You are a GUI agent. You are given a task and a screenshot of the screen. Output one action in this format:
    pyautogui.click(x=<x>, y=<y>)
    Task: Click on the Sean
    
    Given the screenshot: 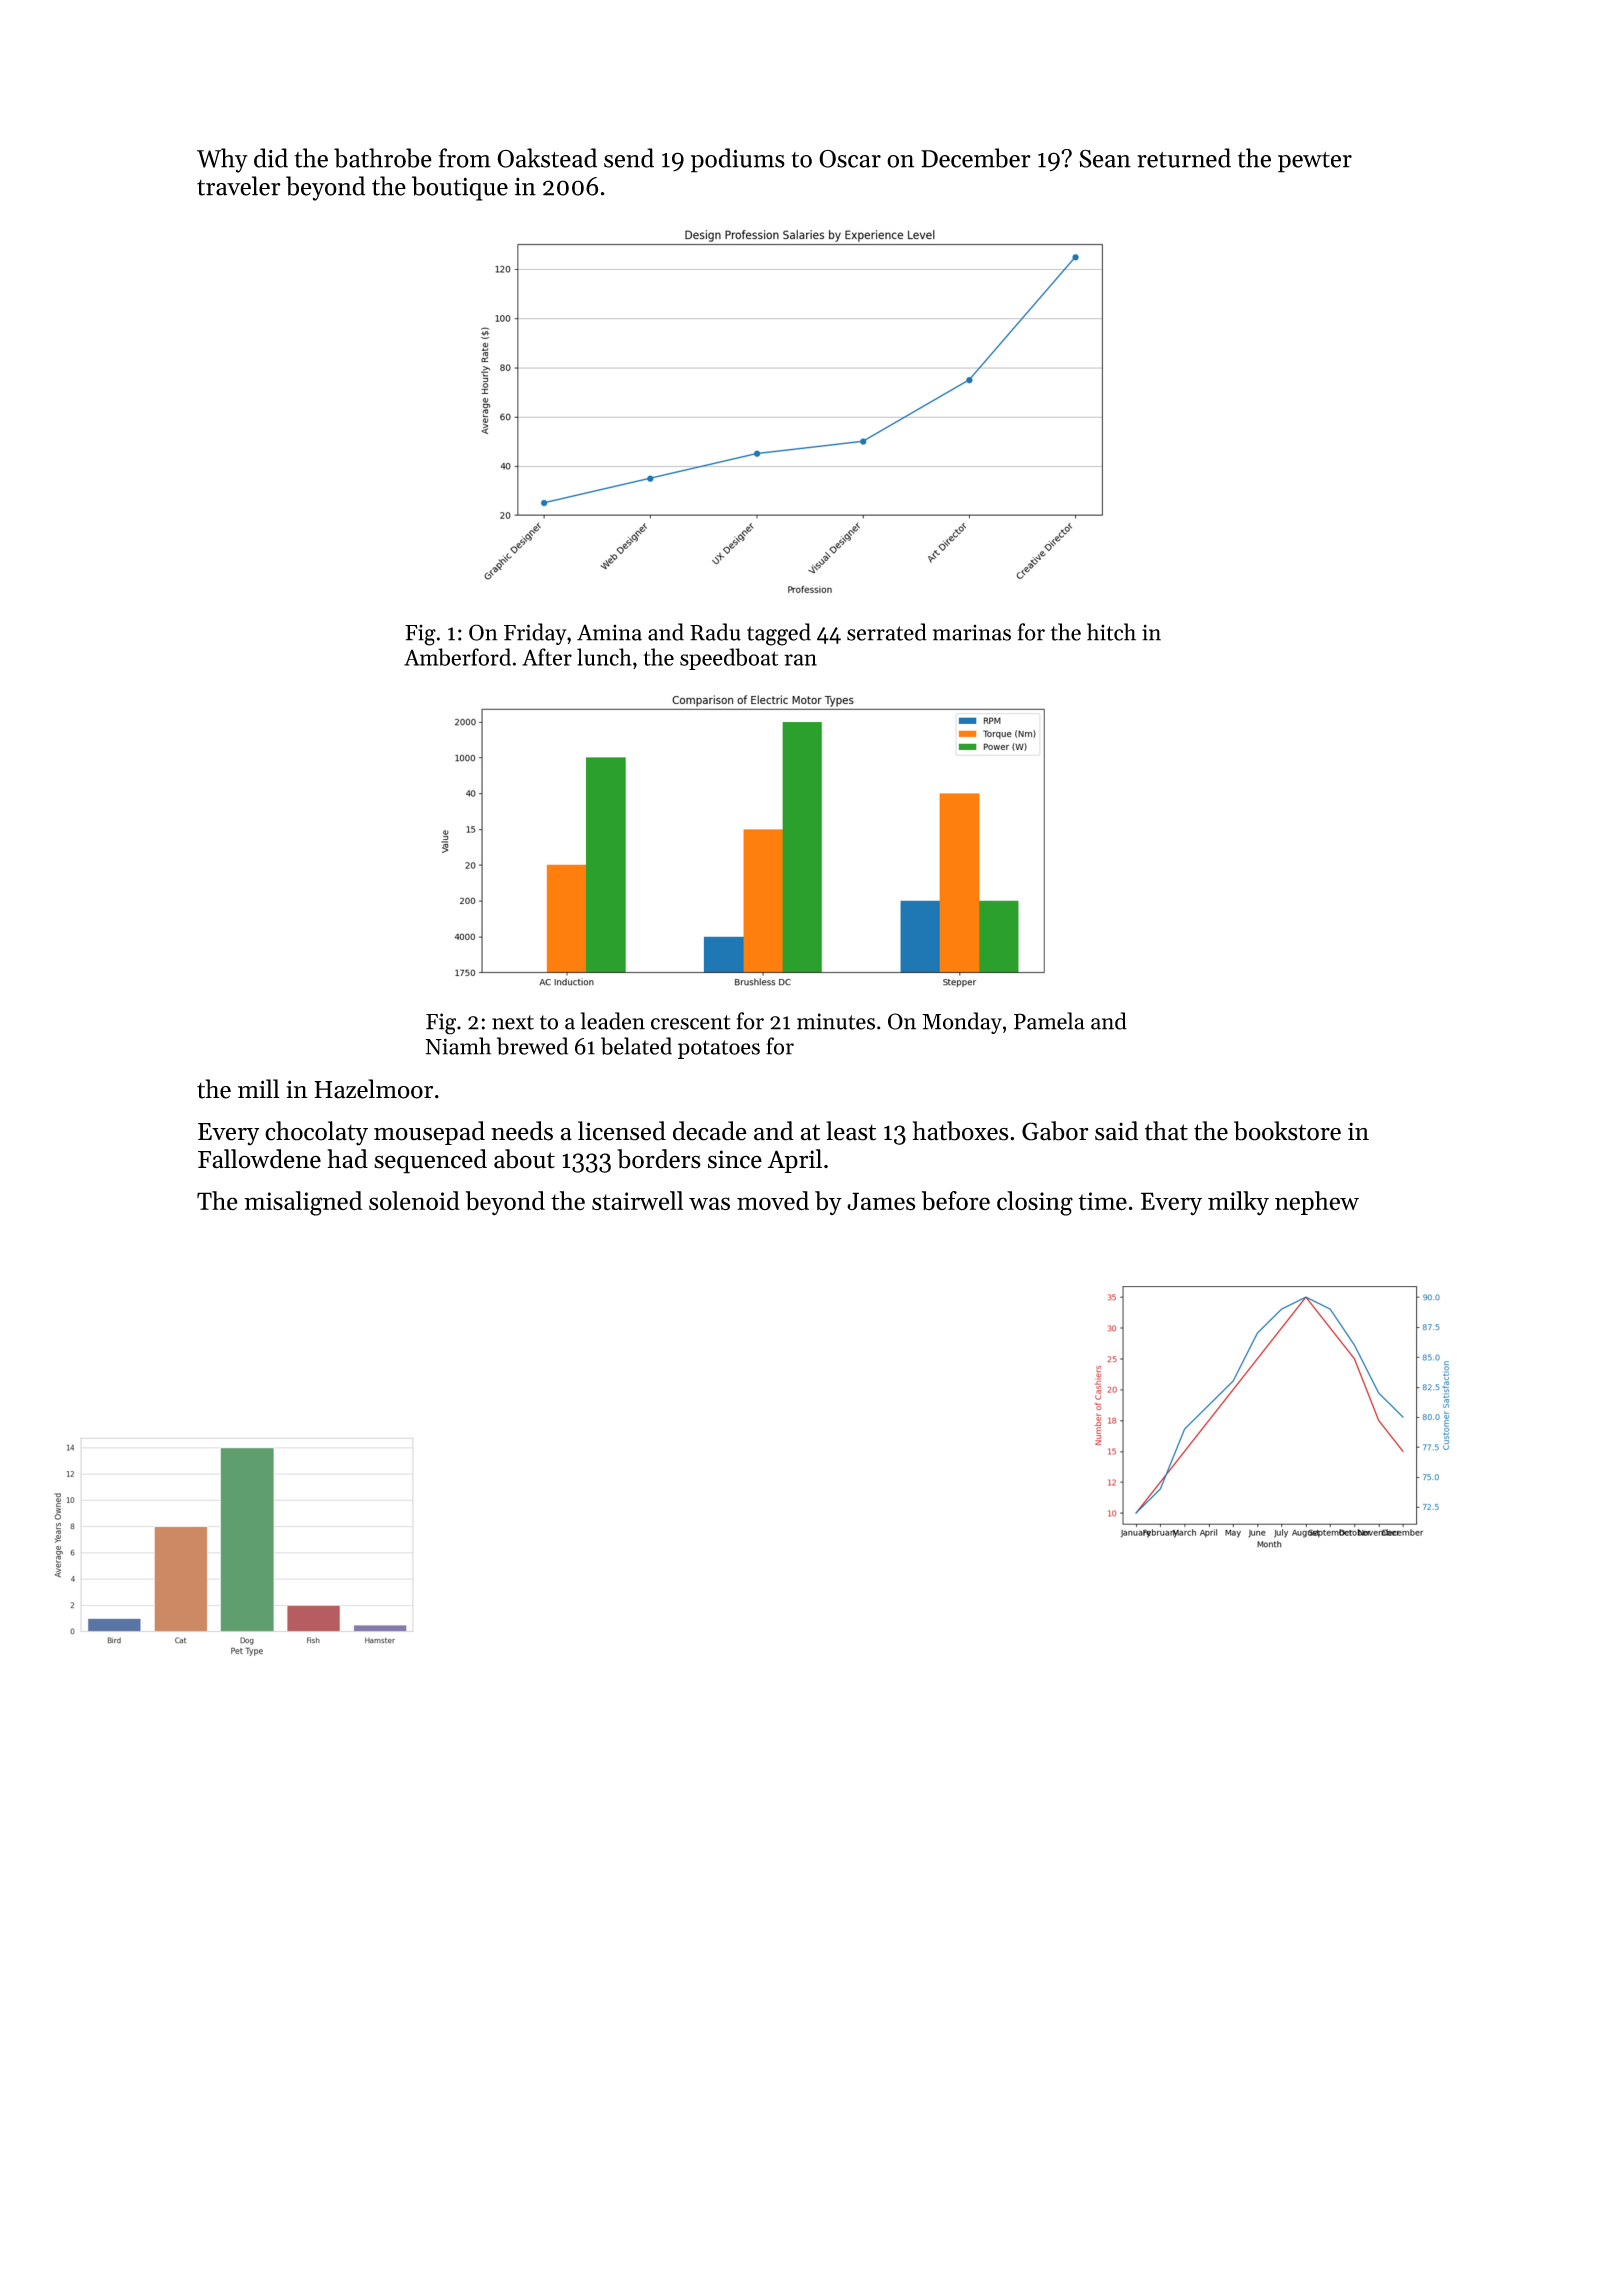 What is the action you would take?
    pyautogui.click(x=1105, y=158)
